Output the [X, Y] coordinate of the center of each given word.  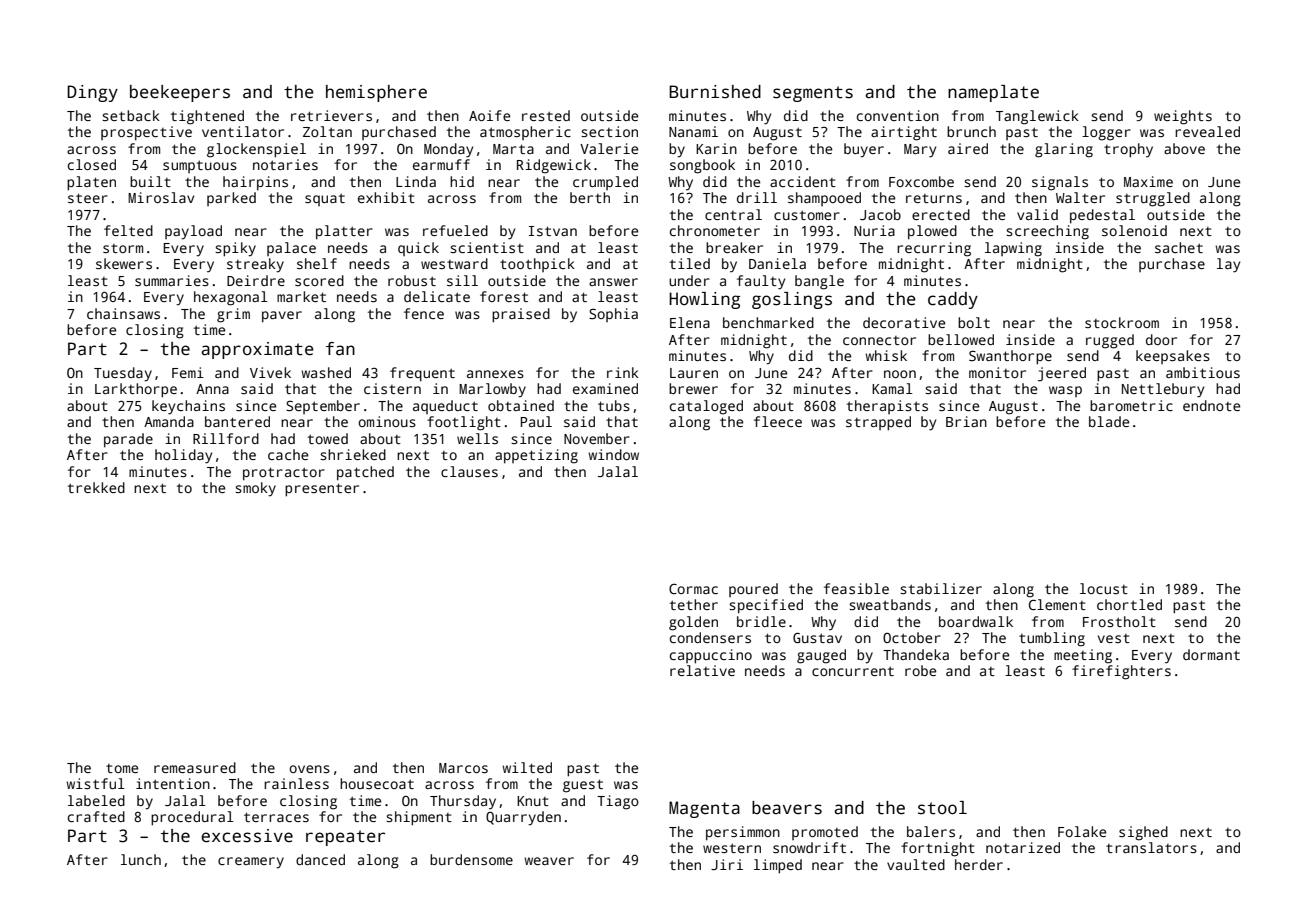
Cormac [693, 588]
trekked [96, 487]
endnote [1211, 405]
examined [605, 388]
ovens [309, 769]
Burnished [715, 92]
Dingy [92, 93]
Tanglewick [1037, 117]
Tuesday [123, 374]
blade [1109, 421]
